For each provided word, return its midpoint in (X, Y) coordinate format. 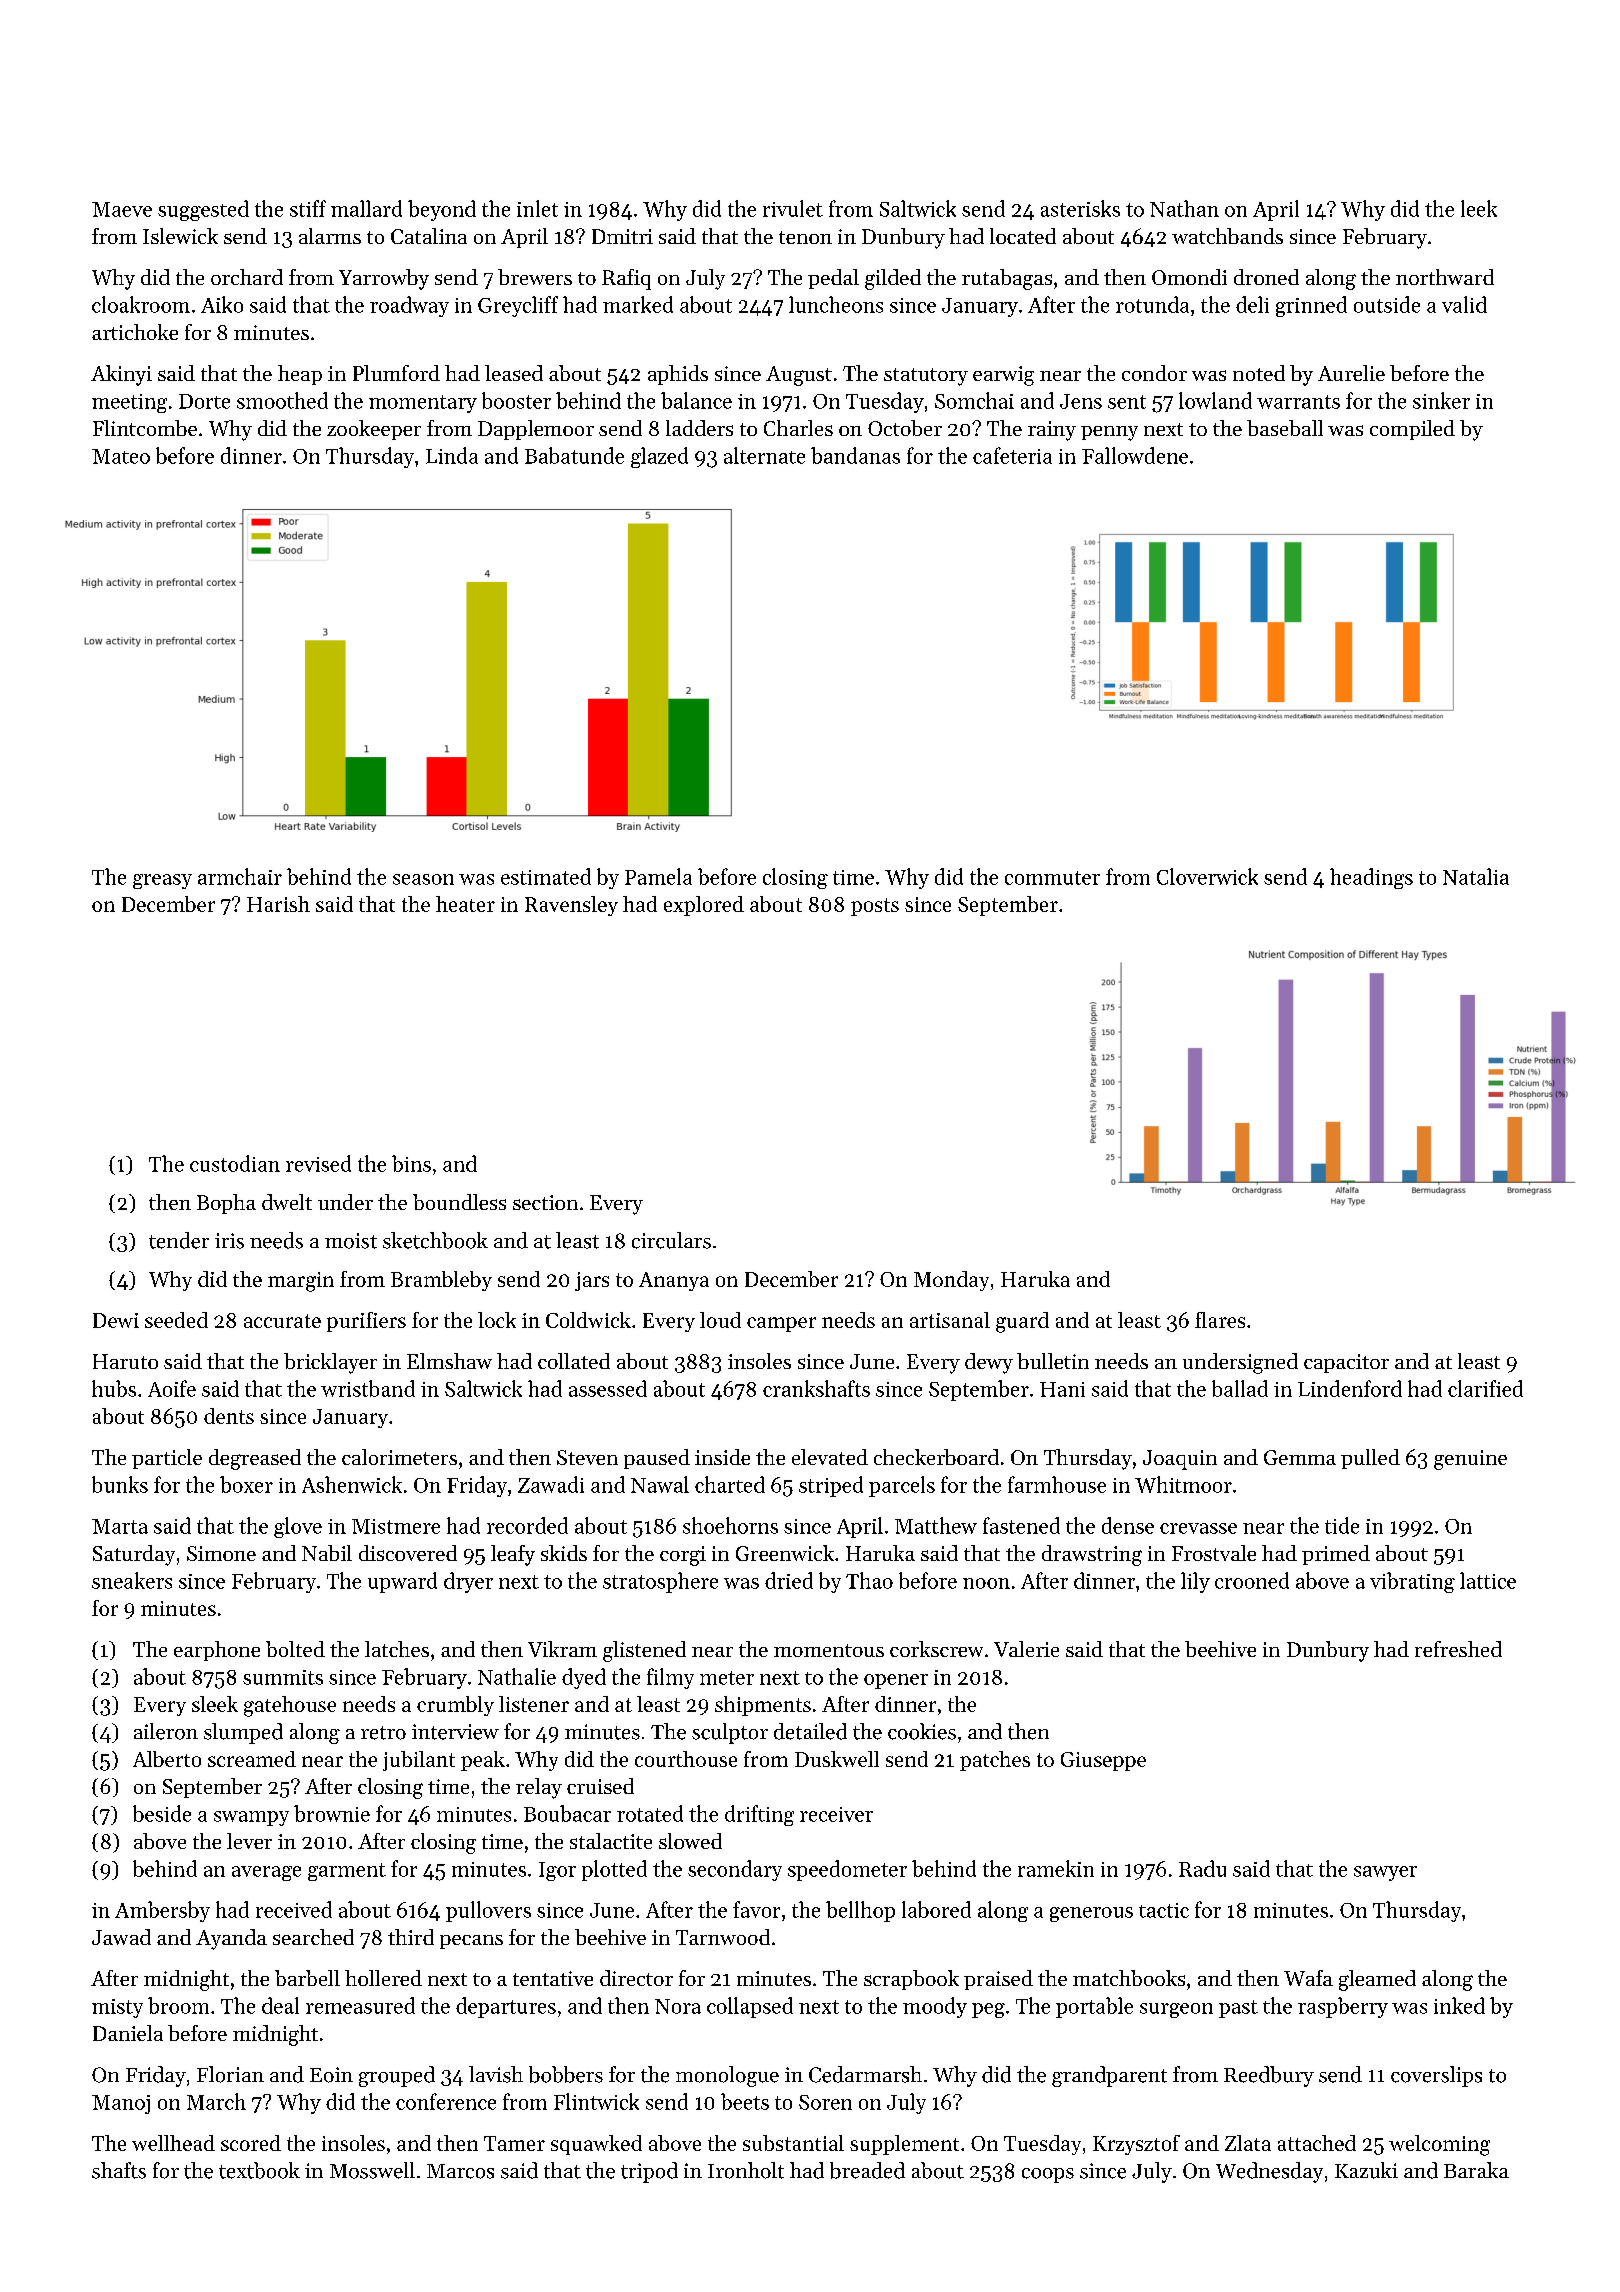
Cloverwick (1207, 876)
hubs (114, 1388)
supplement (904, 2145)
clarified (1485, 1388)
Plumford (396, 373)
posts (875, 907)
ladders (699, 428)
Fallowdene (1135, 455)
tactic (1164, 1910)
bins (411, 1163)
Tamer (514, 2143)
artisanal (950, 1320)
